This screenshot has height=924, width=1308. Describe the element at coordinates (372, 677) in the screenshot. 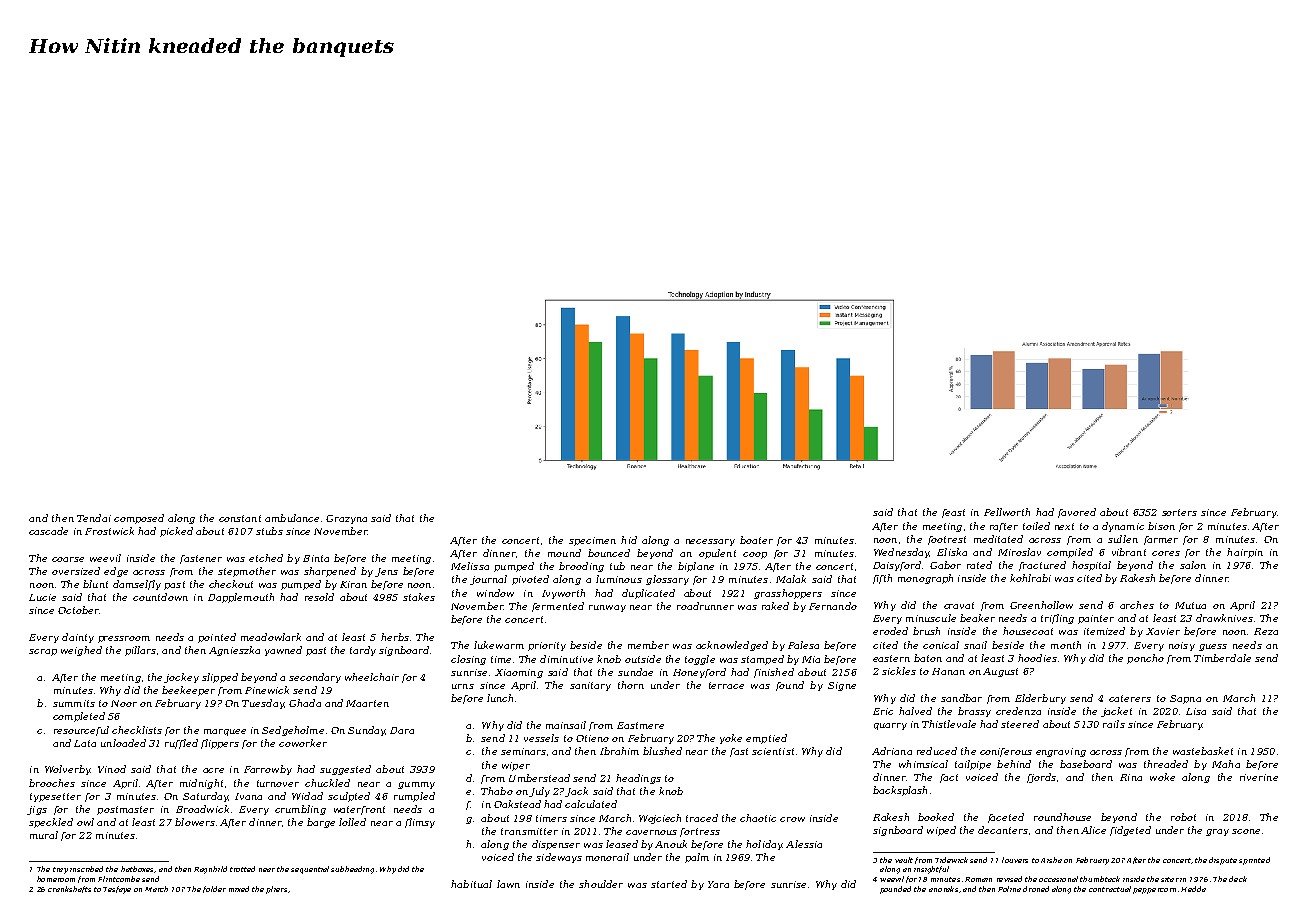

I see `wheelchair` at that location.
